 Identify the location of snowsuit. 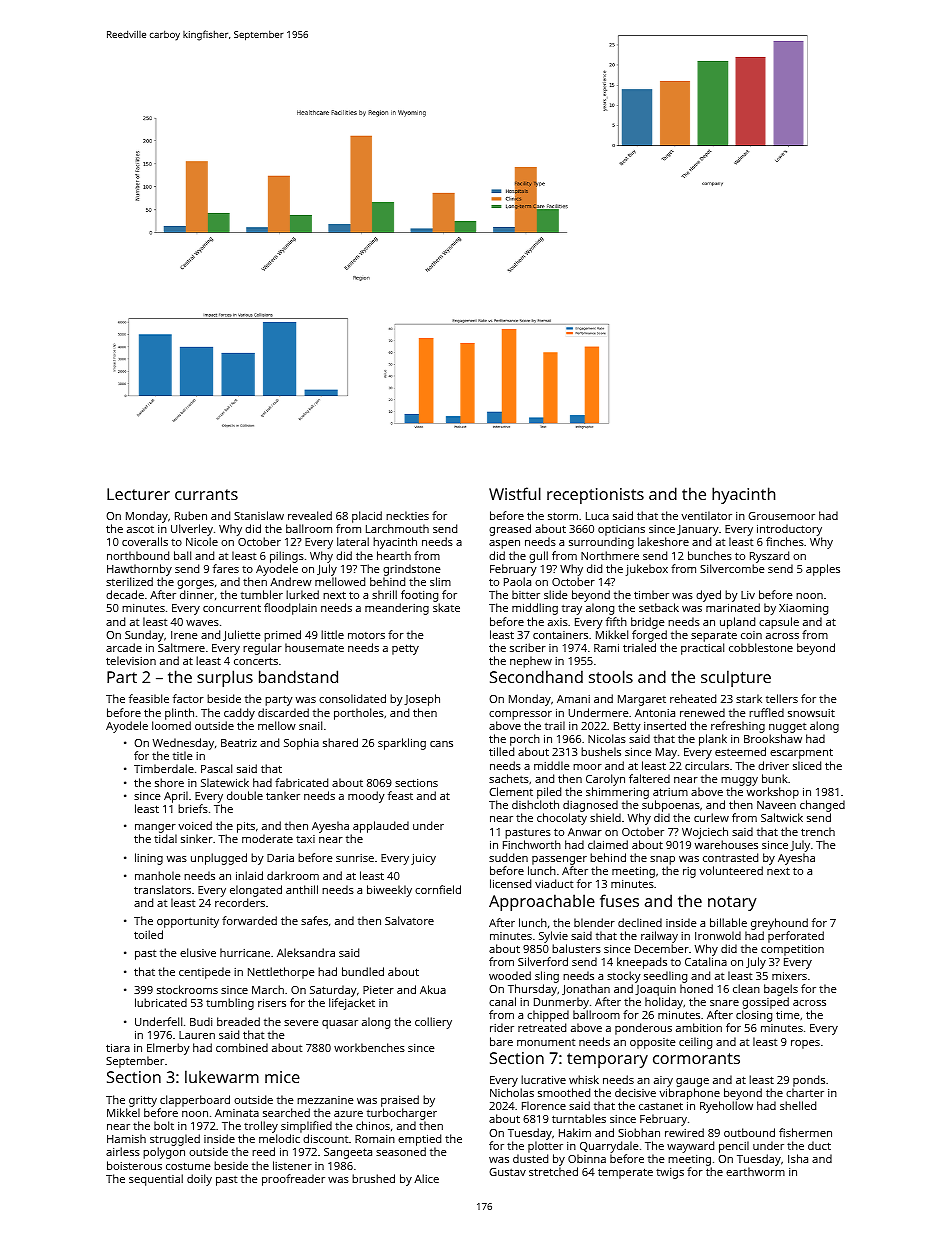
(811, 713).
